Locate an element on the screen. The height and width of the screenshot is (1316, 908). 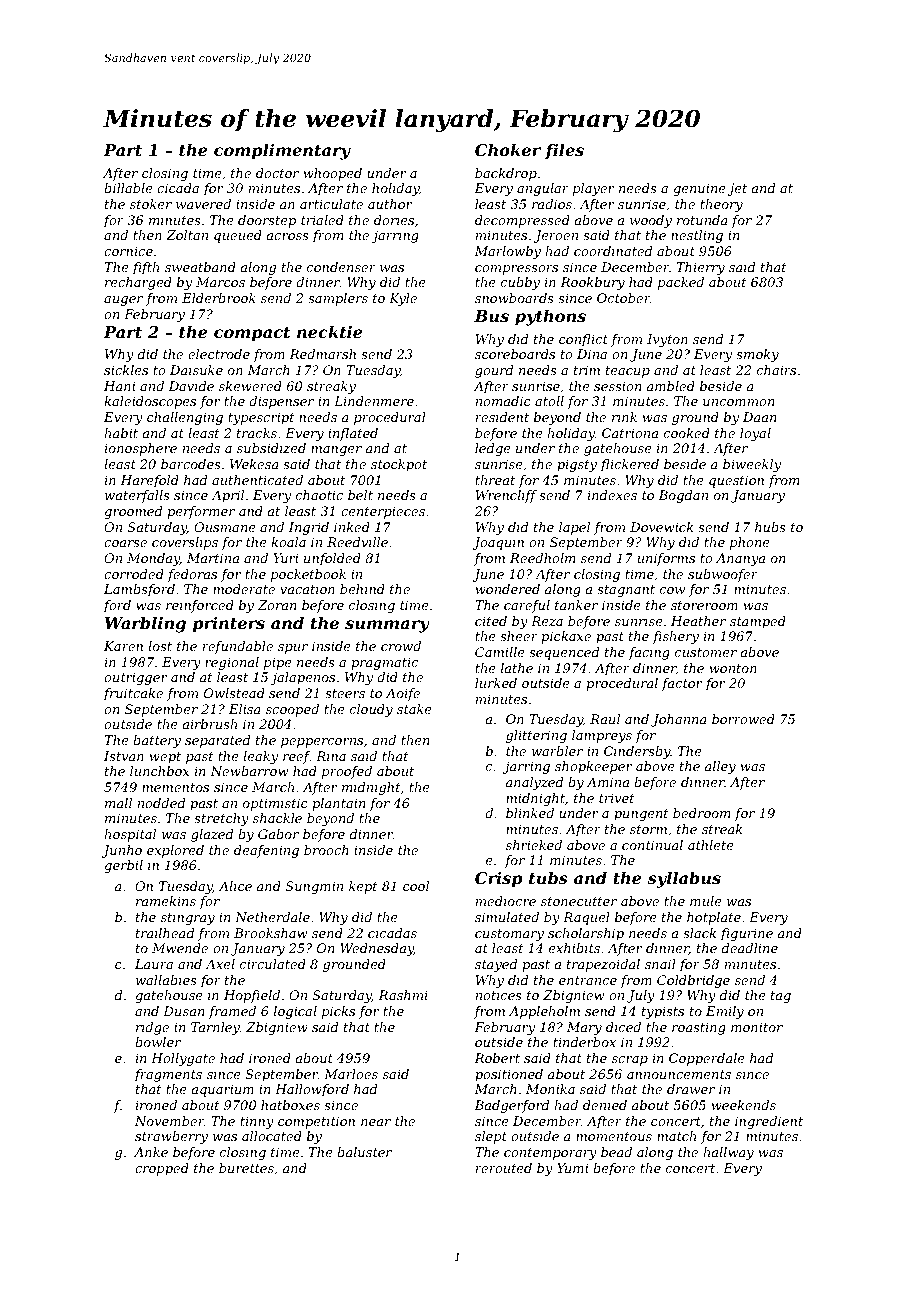
angular is located at coordinates (543, 189).
